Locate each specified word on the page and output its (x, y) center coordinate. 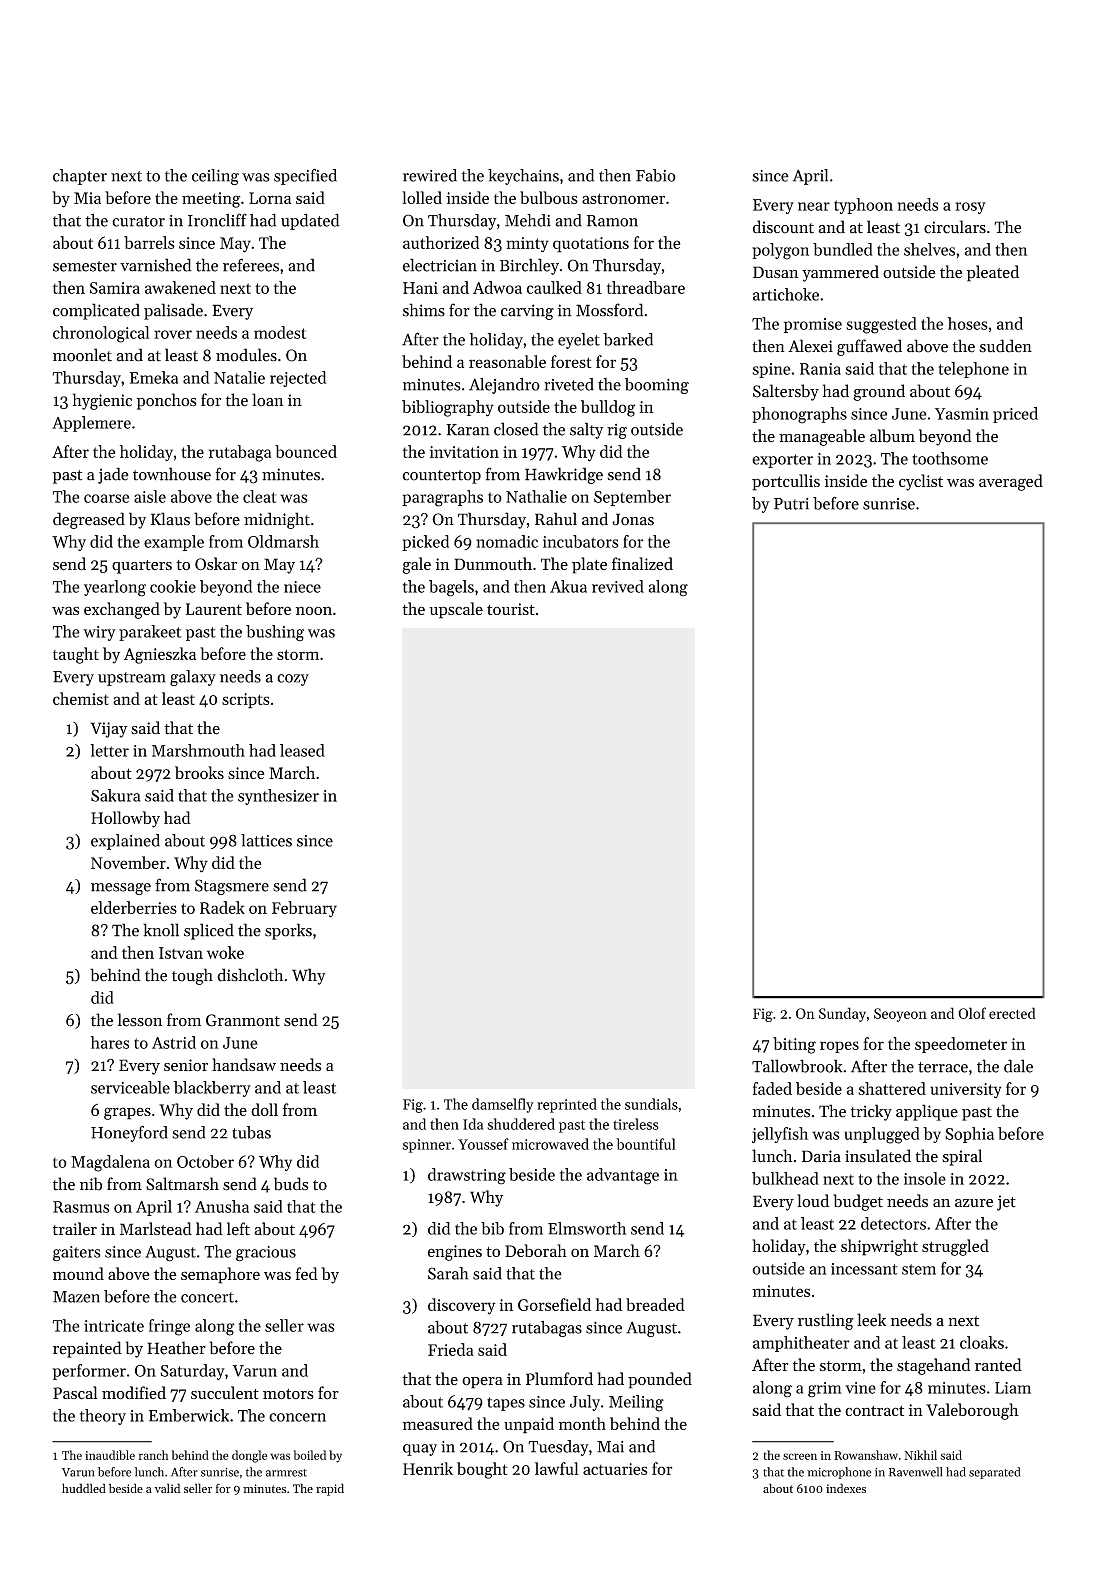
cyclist (921, 482)
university (966, 1091)
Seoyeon (900, 1015)
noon (314, 610)
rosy (970, 208)
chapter (80, 177)
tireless (636, 1124)
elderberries (134, 907)
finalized (642, 563)
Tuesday (558, 1448)
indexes (846, 1488)
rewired (430, 175)
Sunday (842, 1014)
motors (288, 1394)
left (238, 1229)
